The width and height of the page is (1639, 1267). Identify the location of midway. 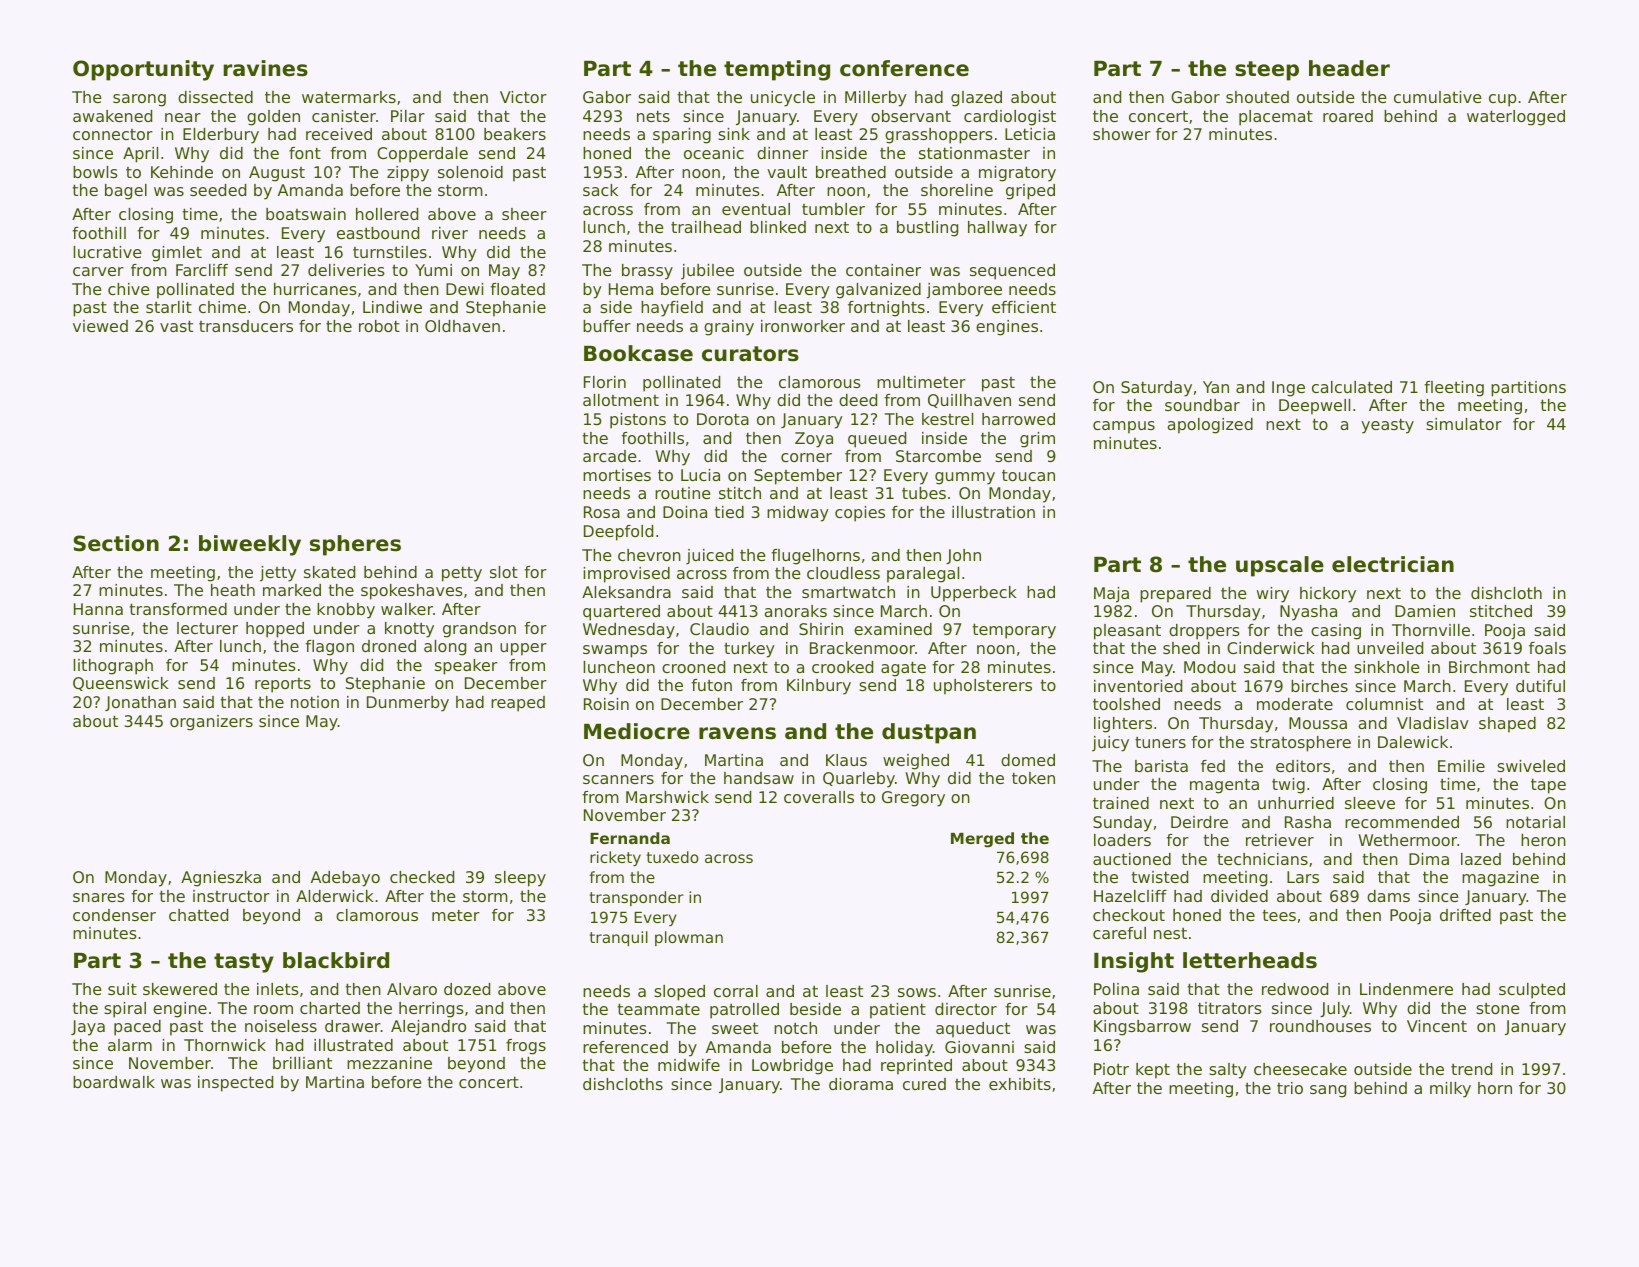
(798, 514).
